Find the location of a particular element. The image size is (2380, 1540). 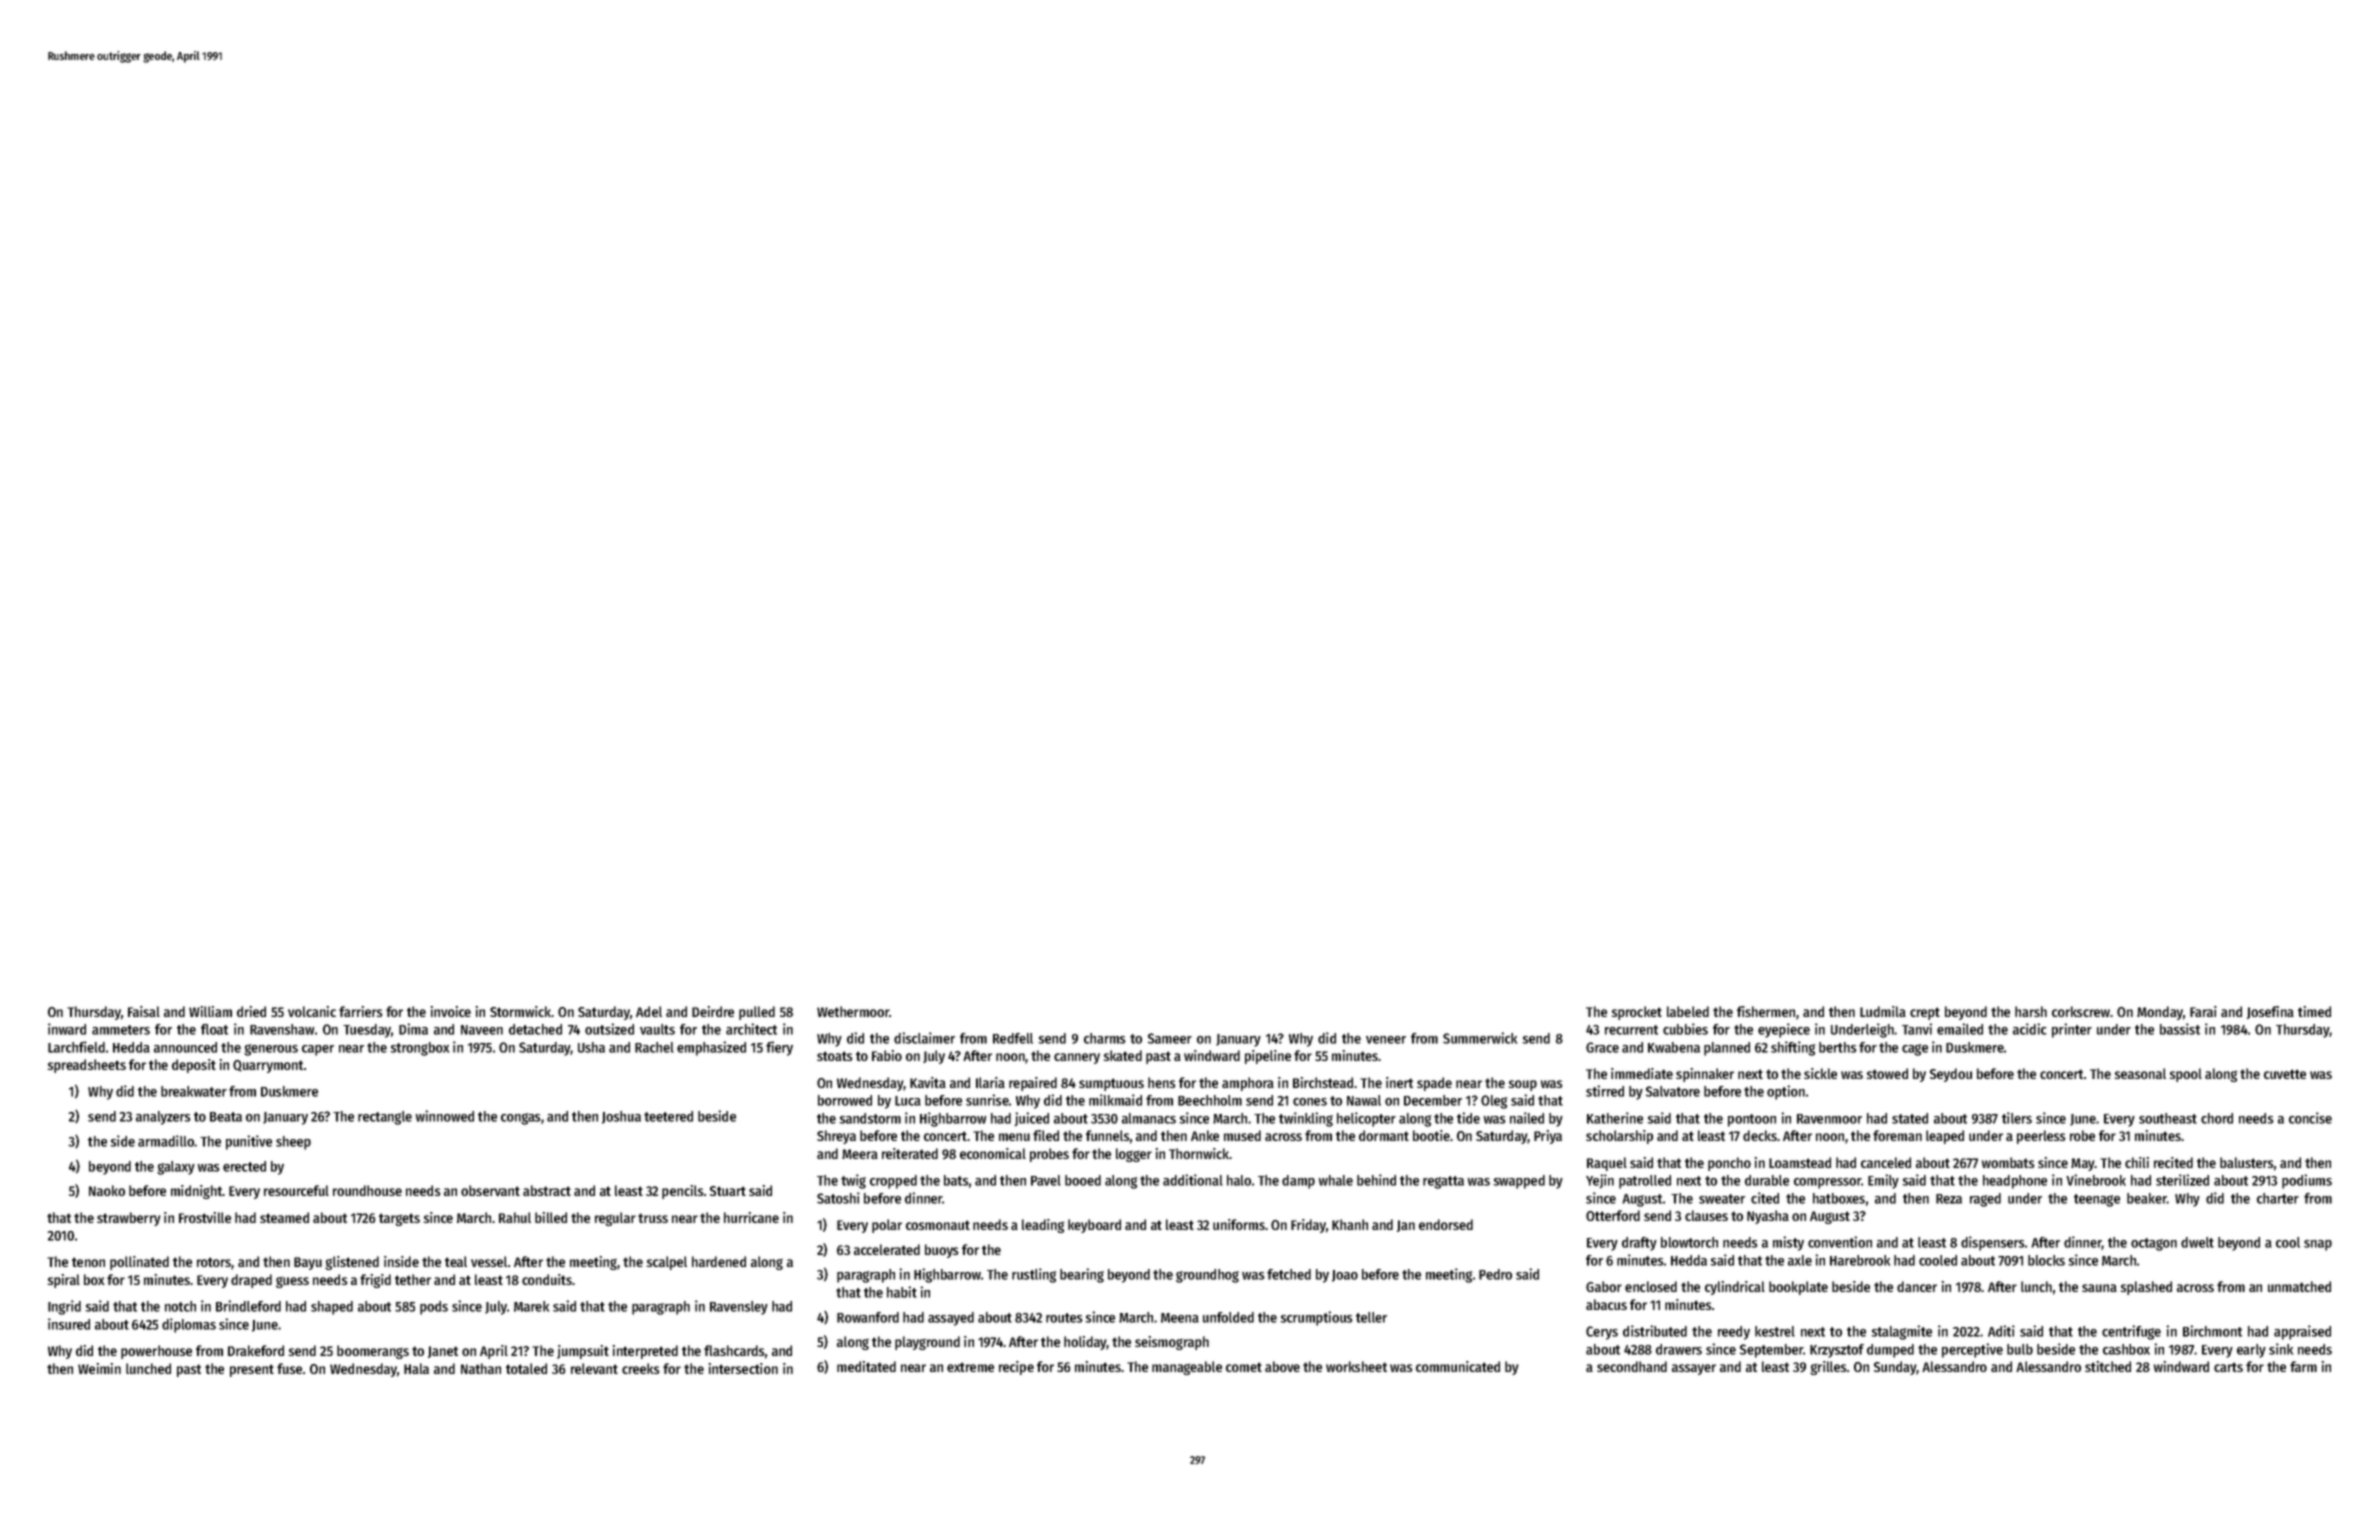

sandstorm is located at coordinates (870, 1118).
